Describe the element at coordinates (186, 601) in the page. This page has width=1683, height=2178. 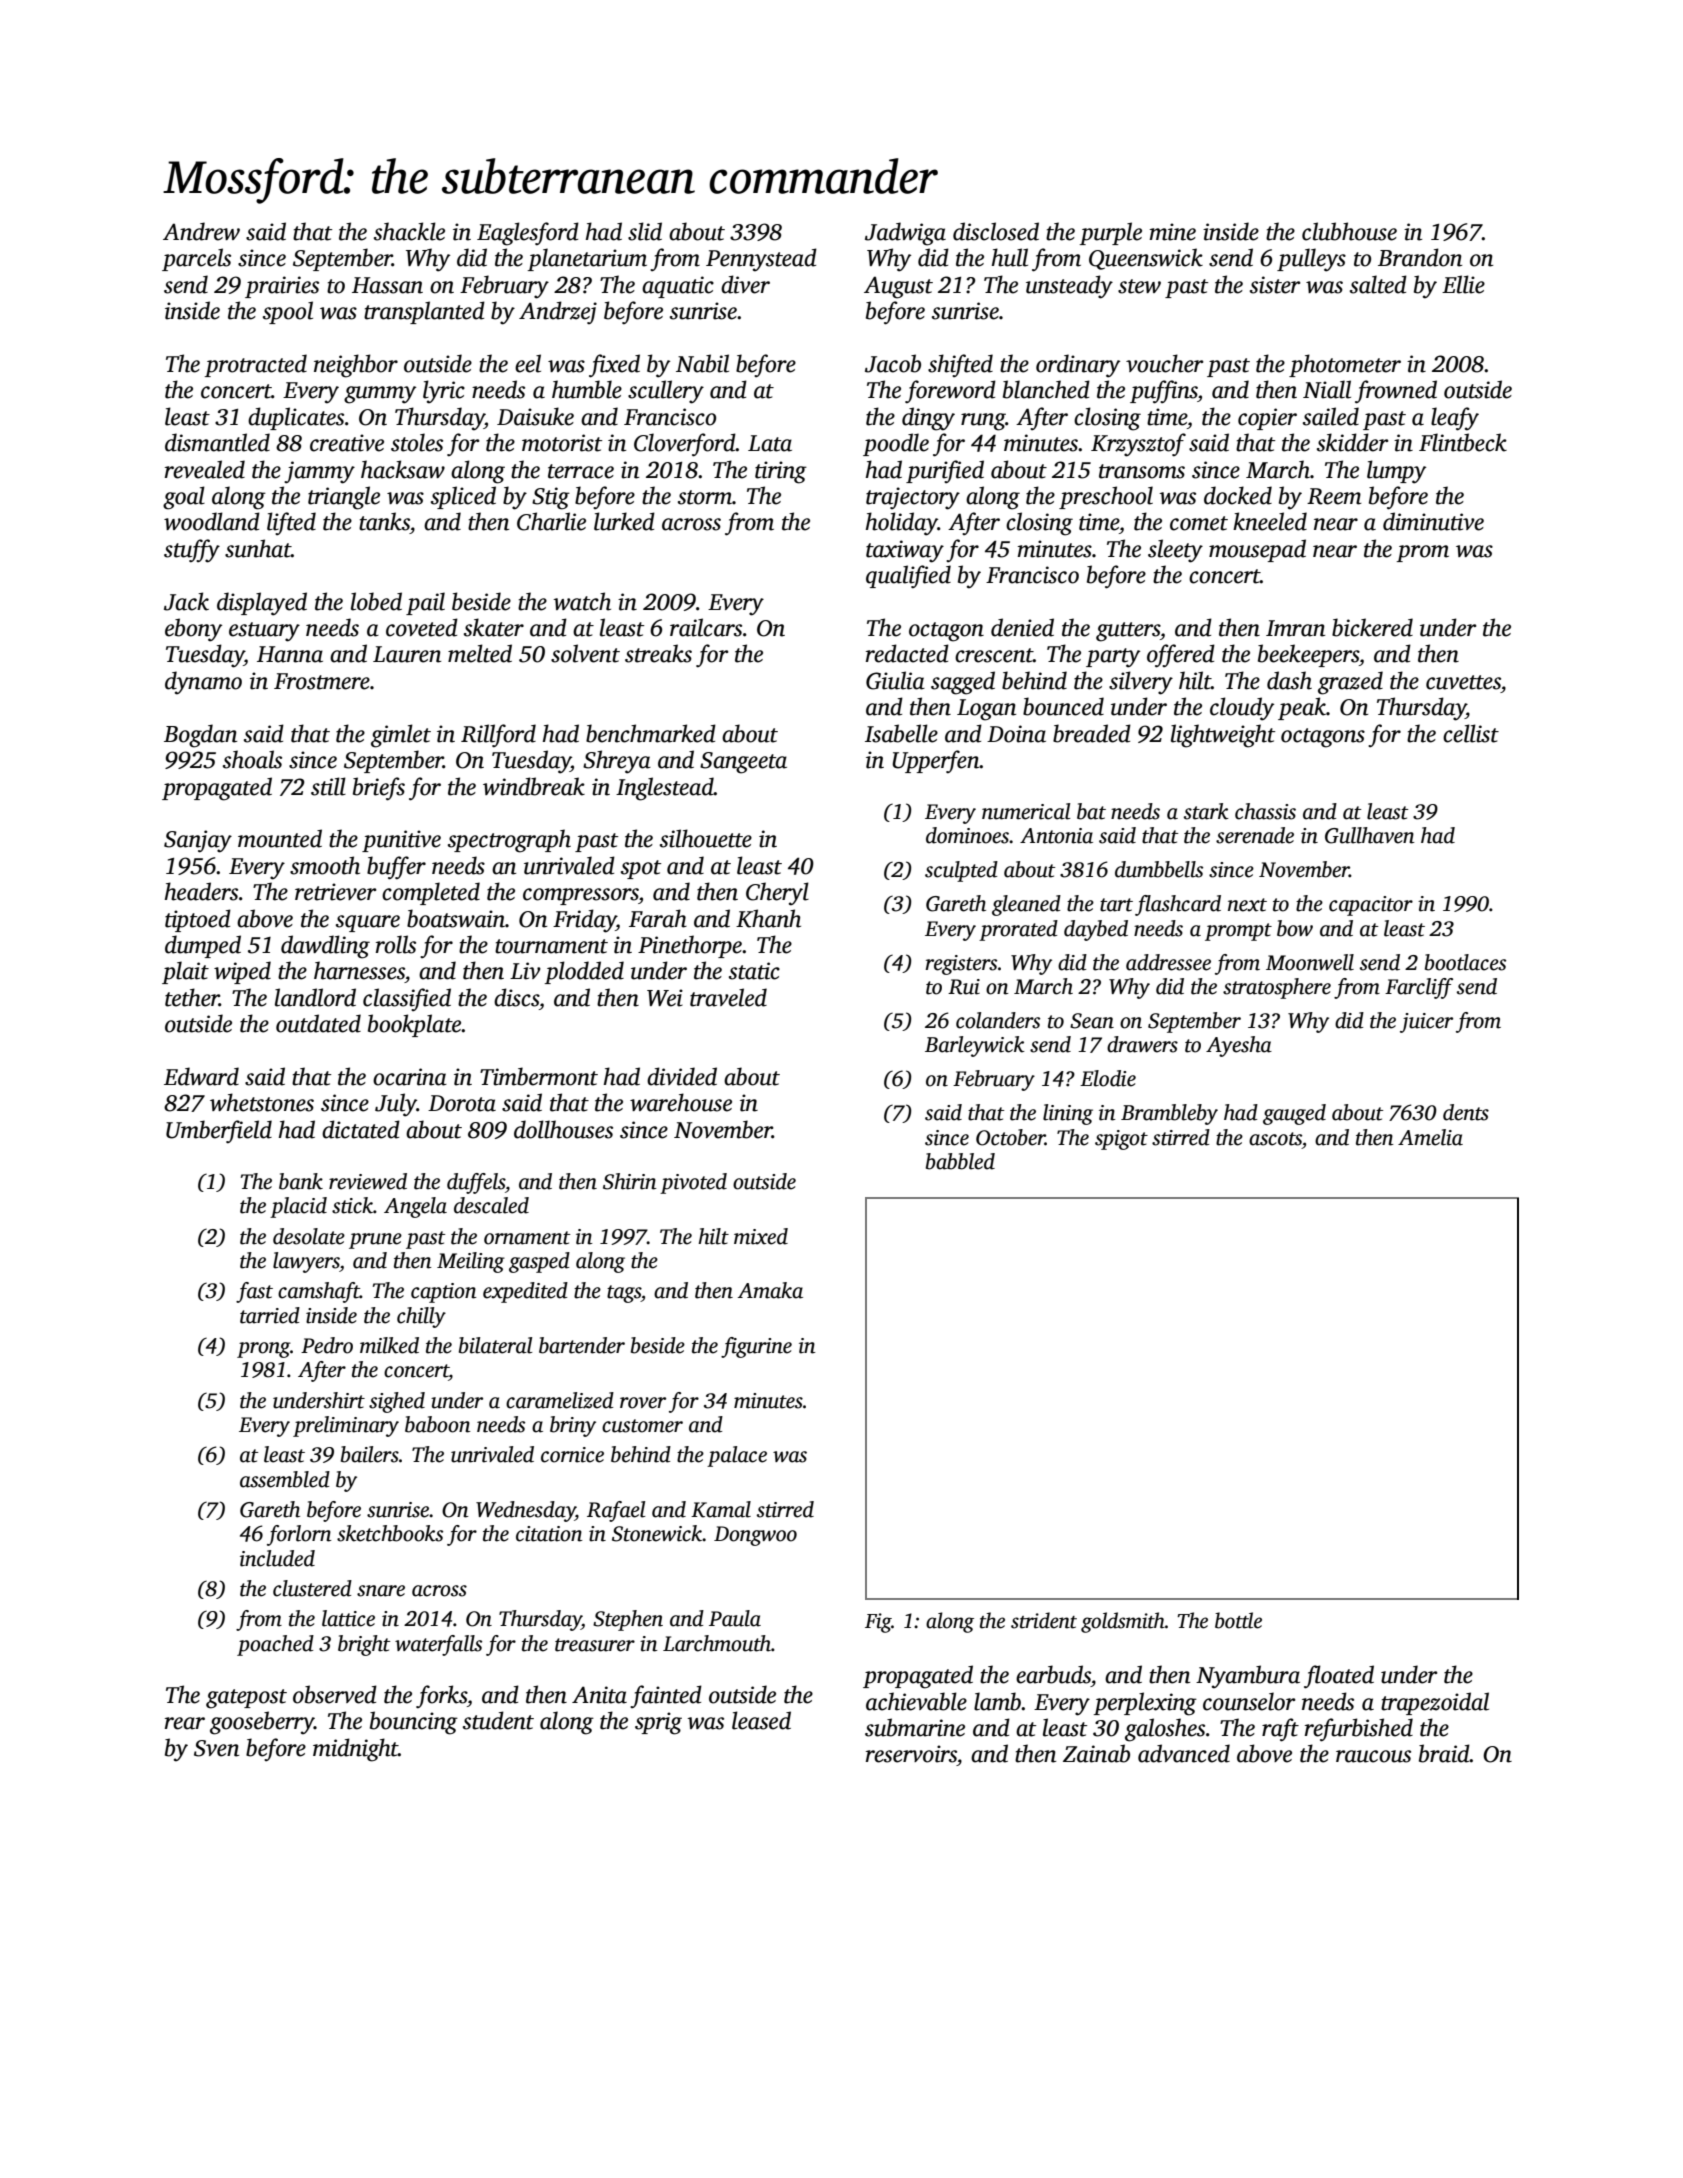
I see `Jack` at that location.
